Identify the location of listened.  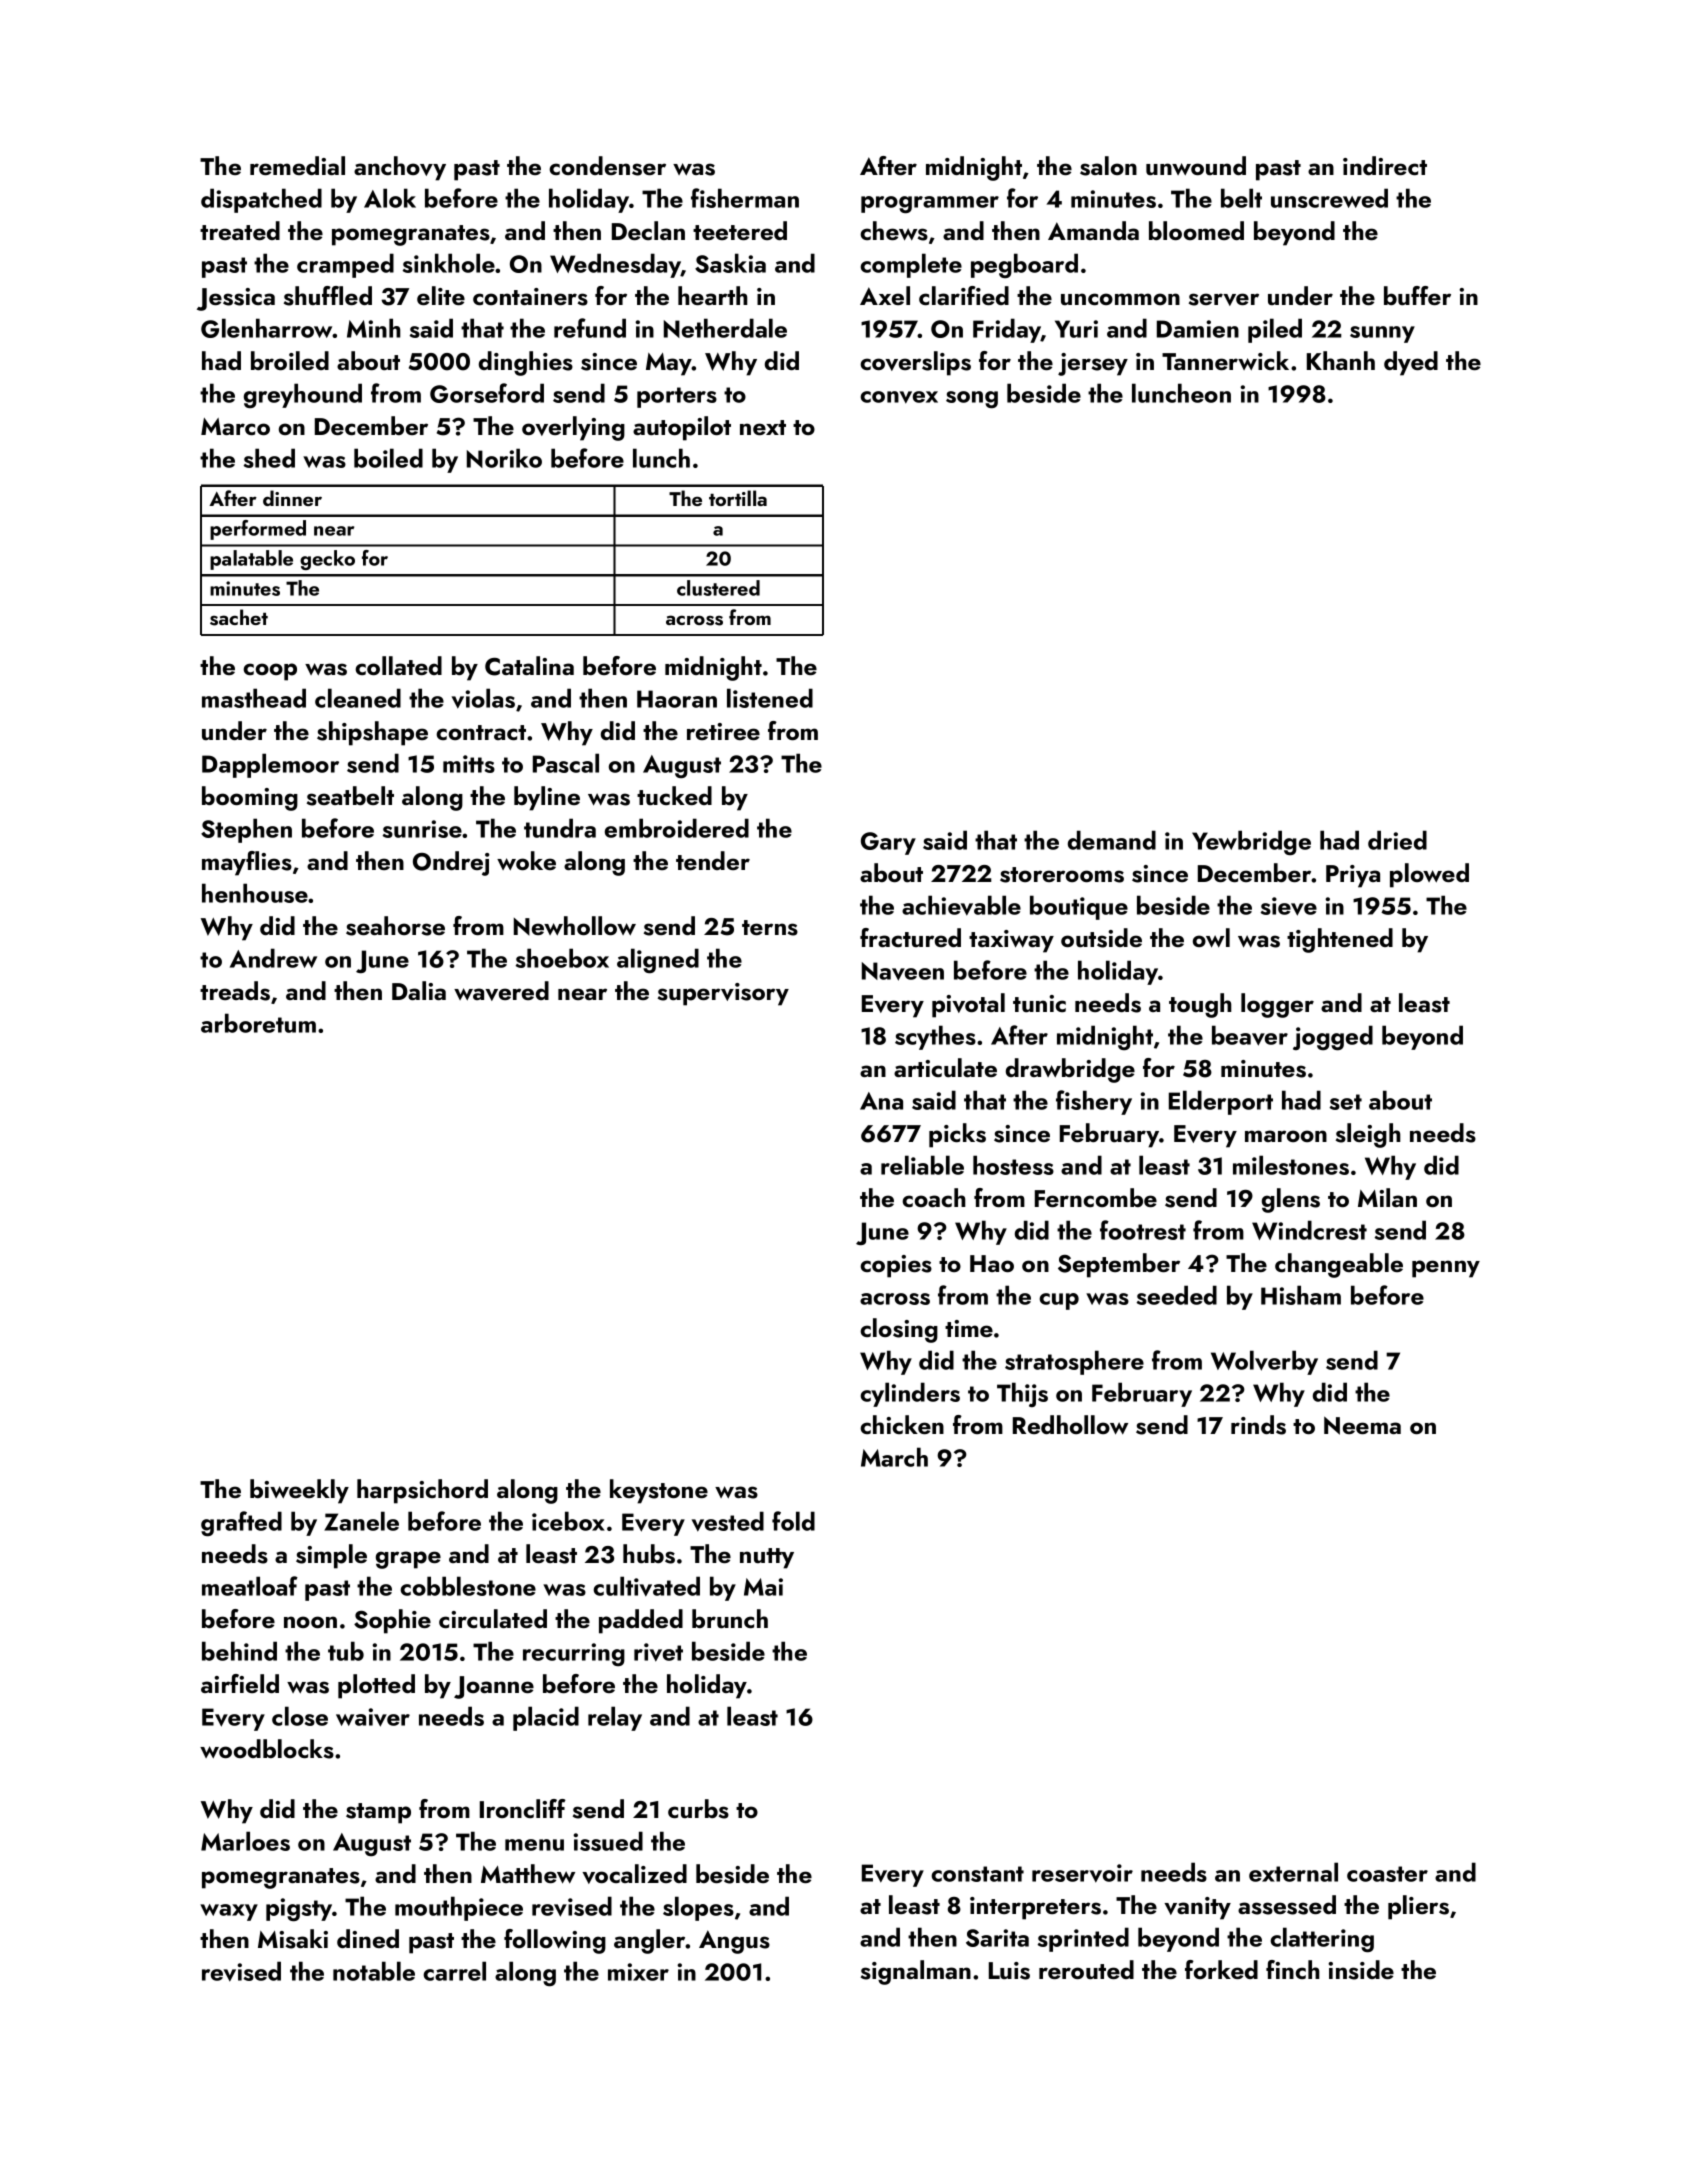
(770, 698).
